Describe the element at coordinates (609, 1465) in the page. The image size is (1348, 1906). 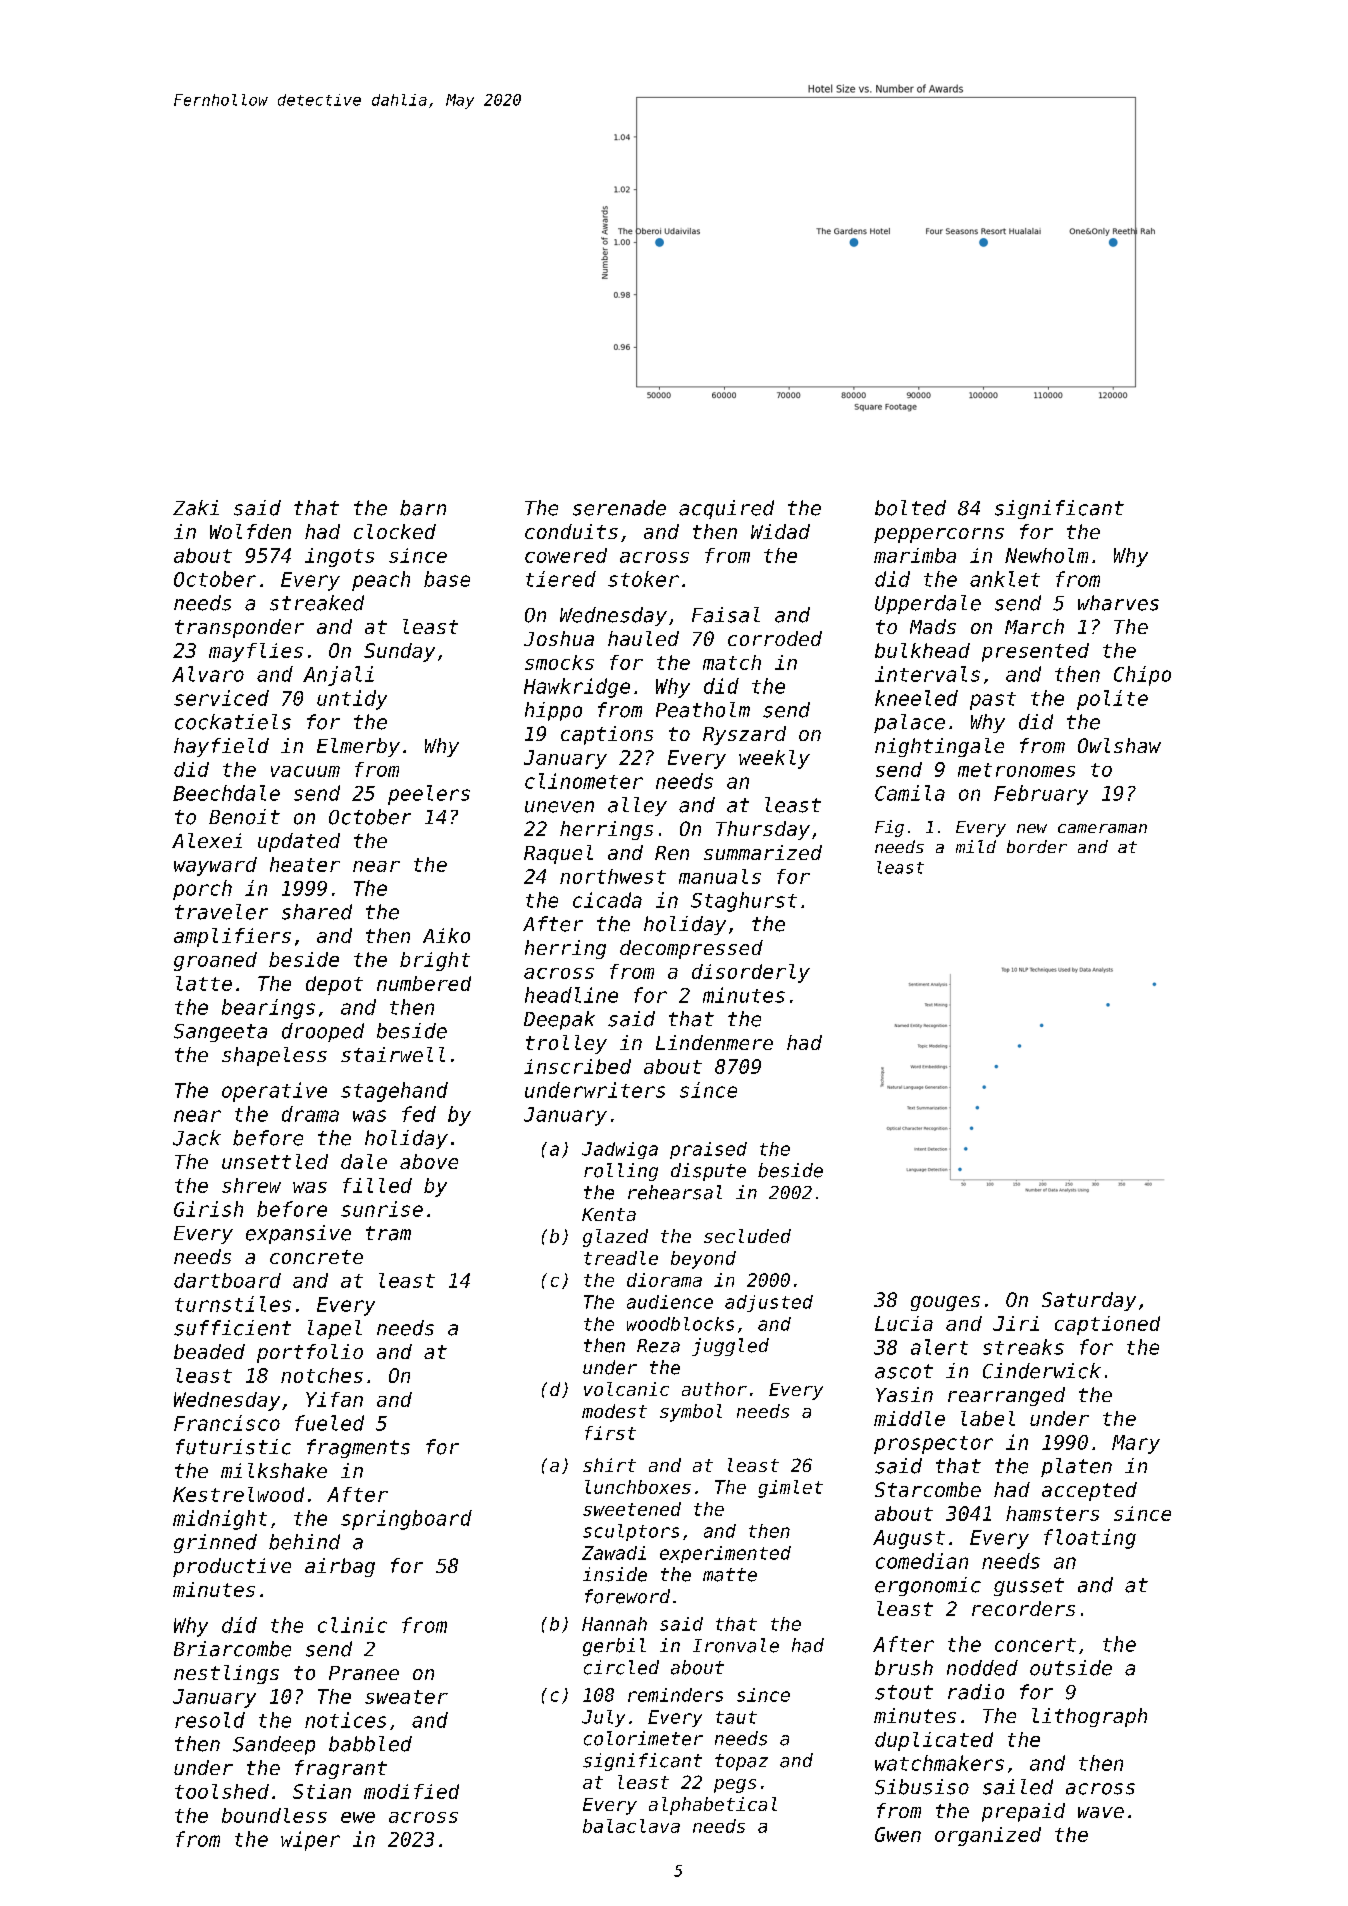
I see `shirt` at that location.
